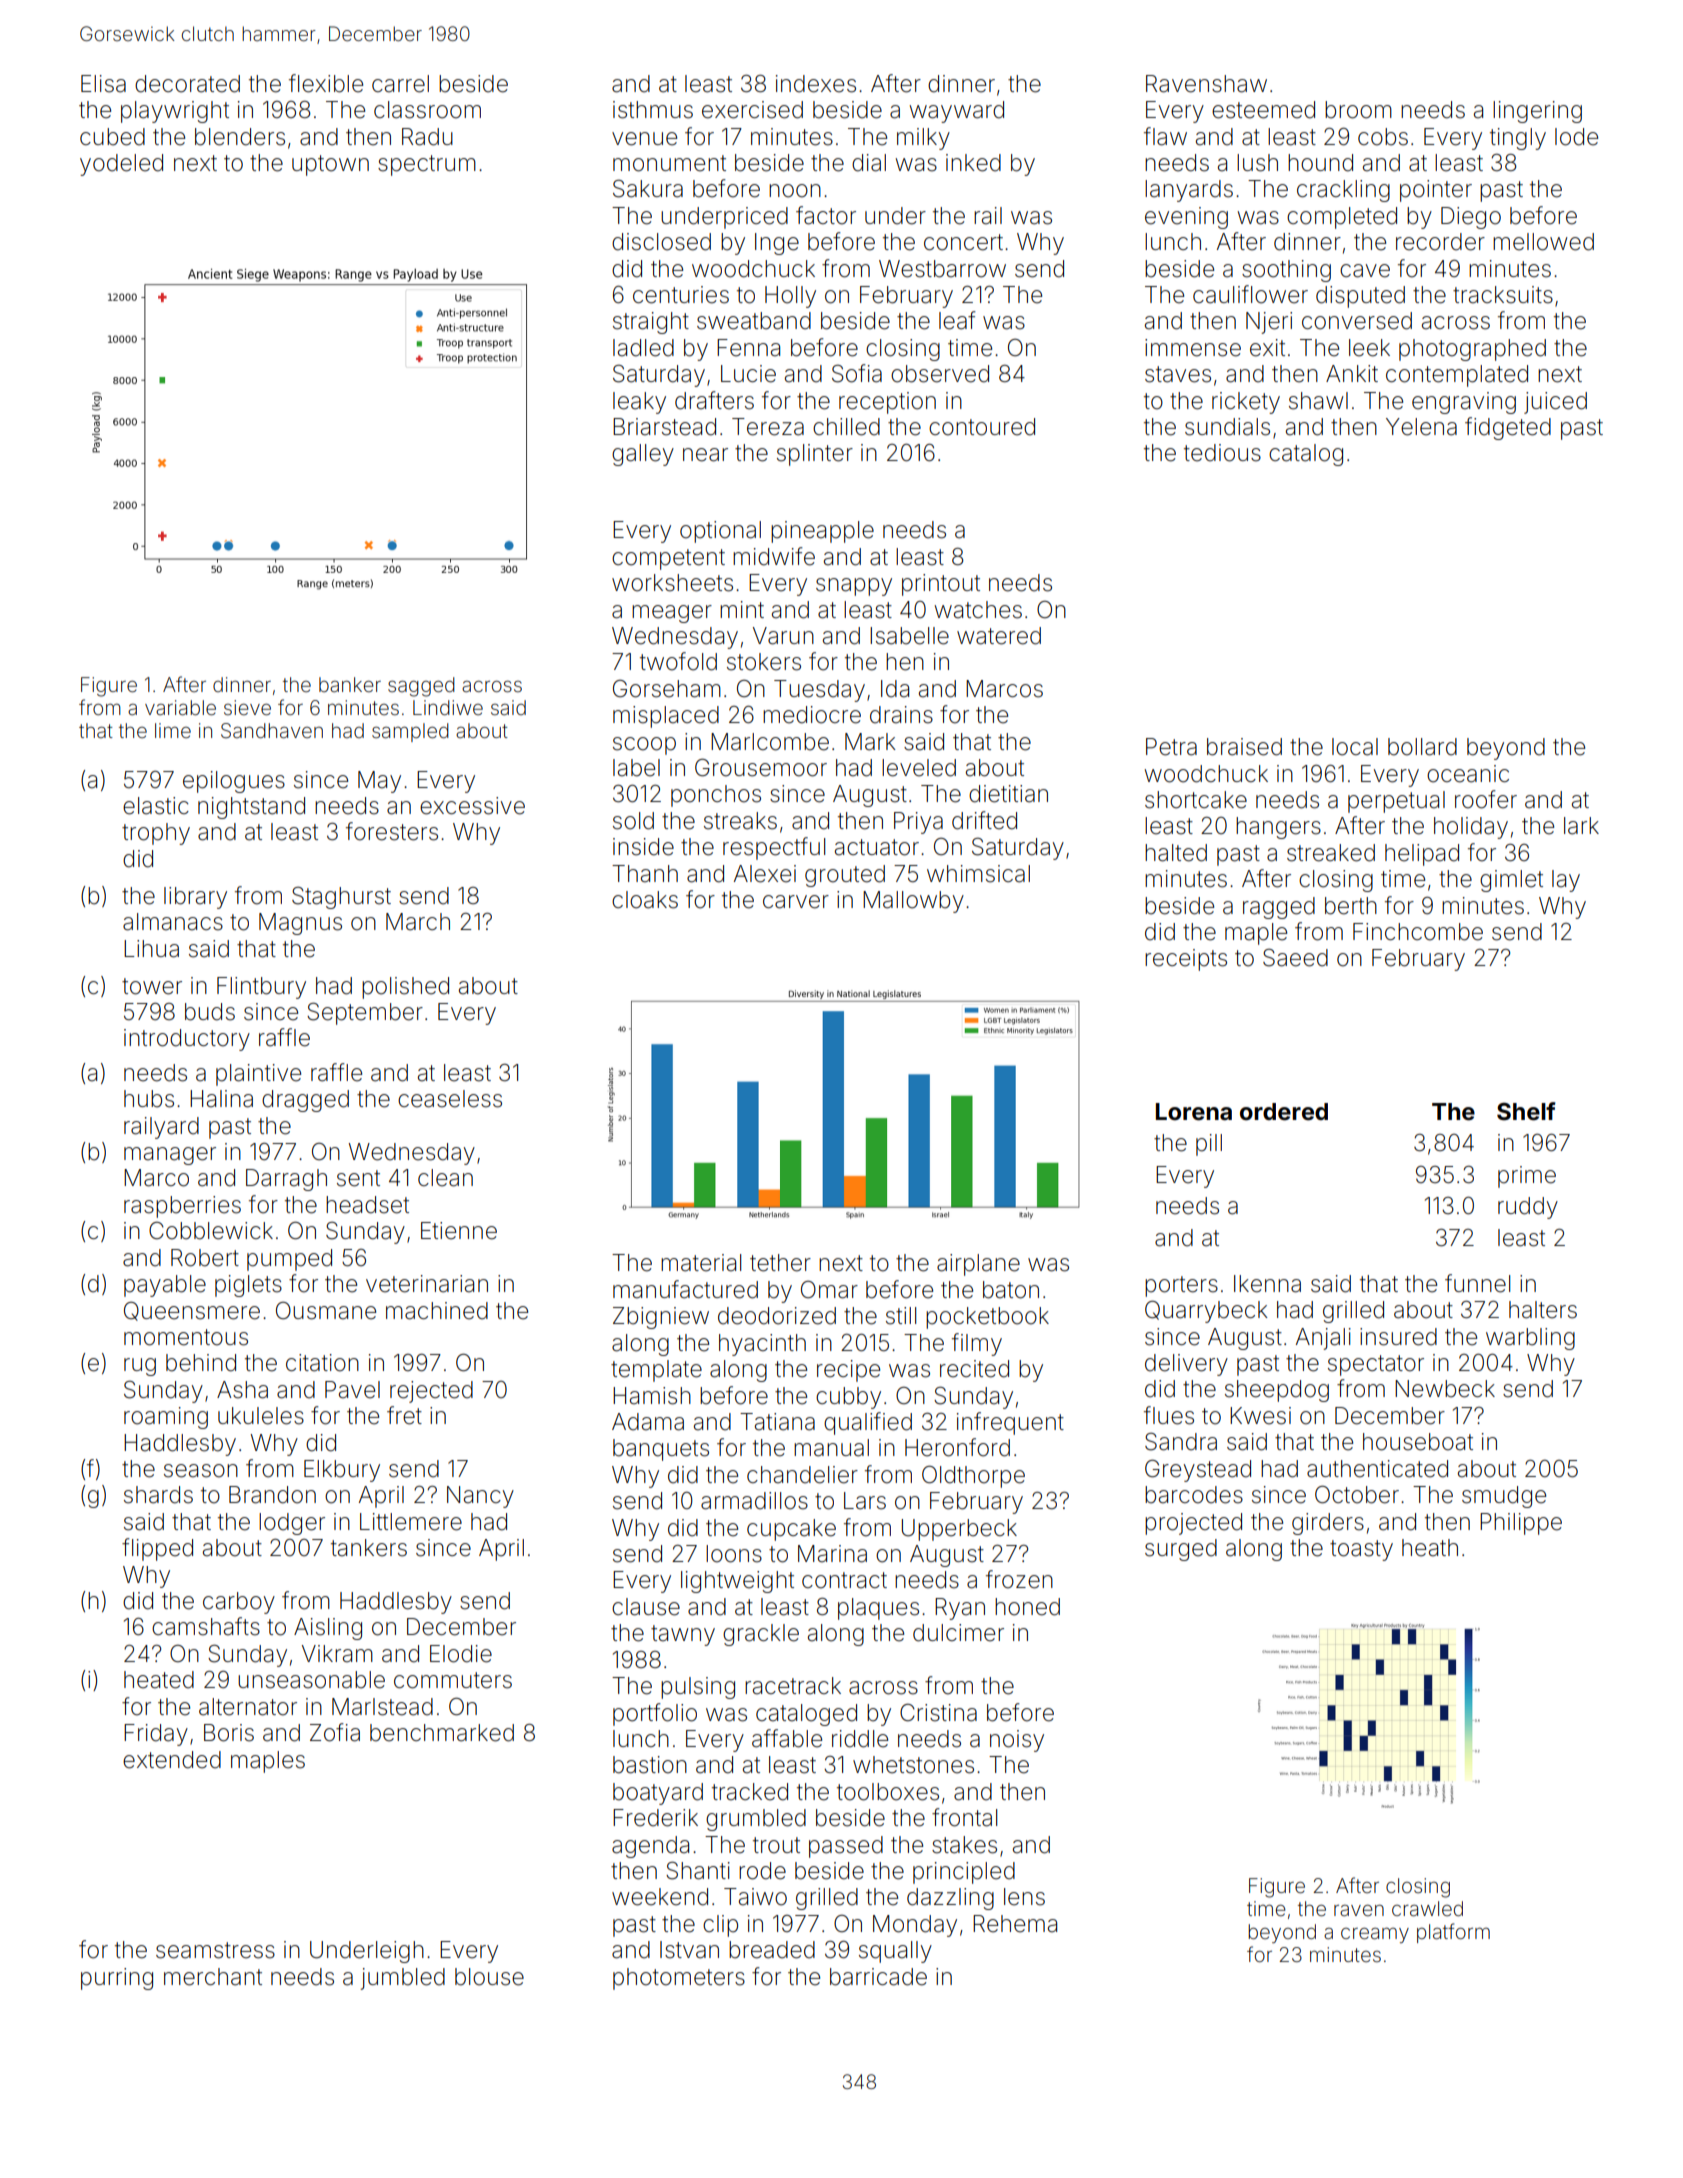 Image resolution: width=1683 pixels, height=2178 pixels. Describe the element at coordinates (1468, 774) in the page. I see `oceanic` at that location.
